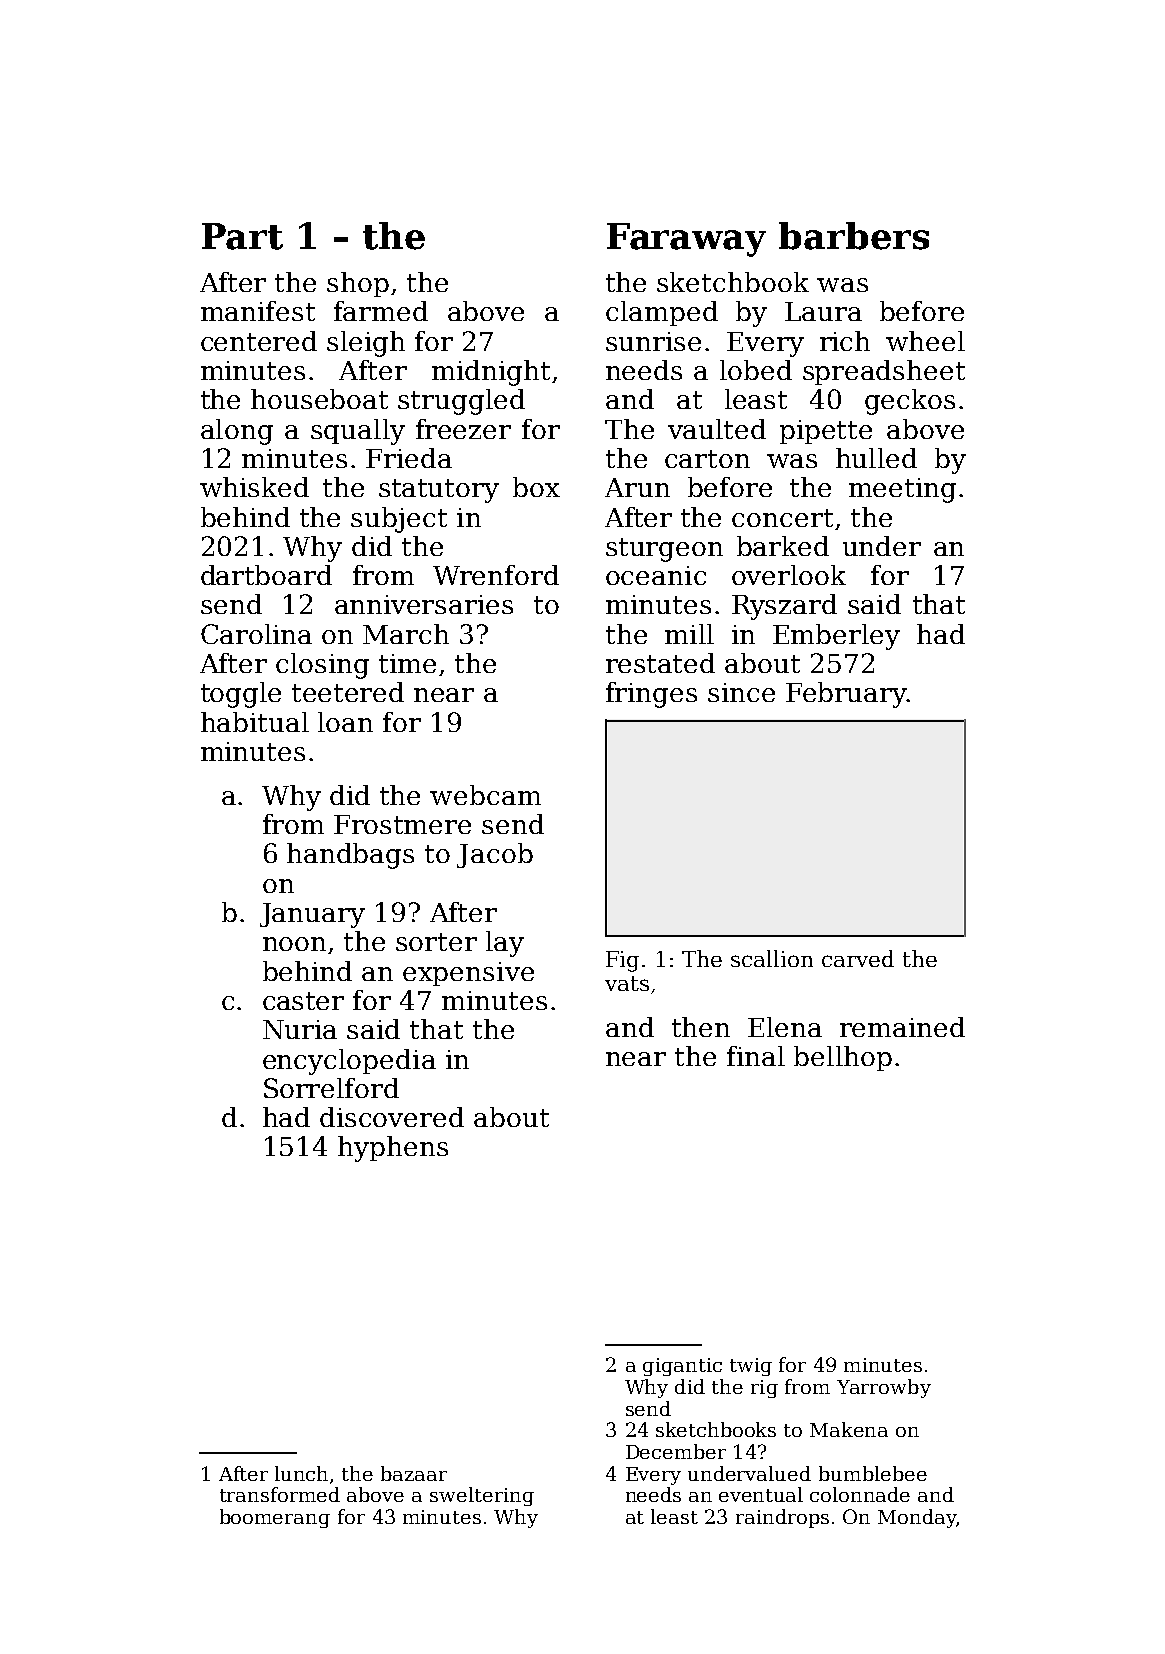 The height and width of the page is (1654, 1165). I want to click on meeting, so click(902, 490).
